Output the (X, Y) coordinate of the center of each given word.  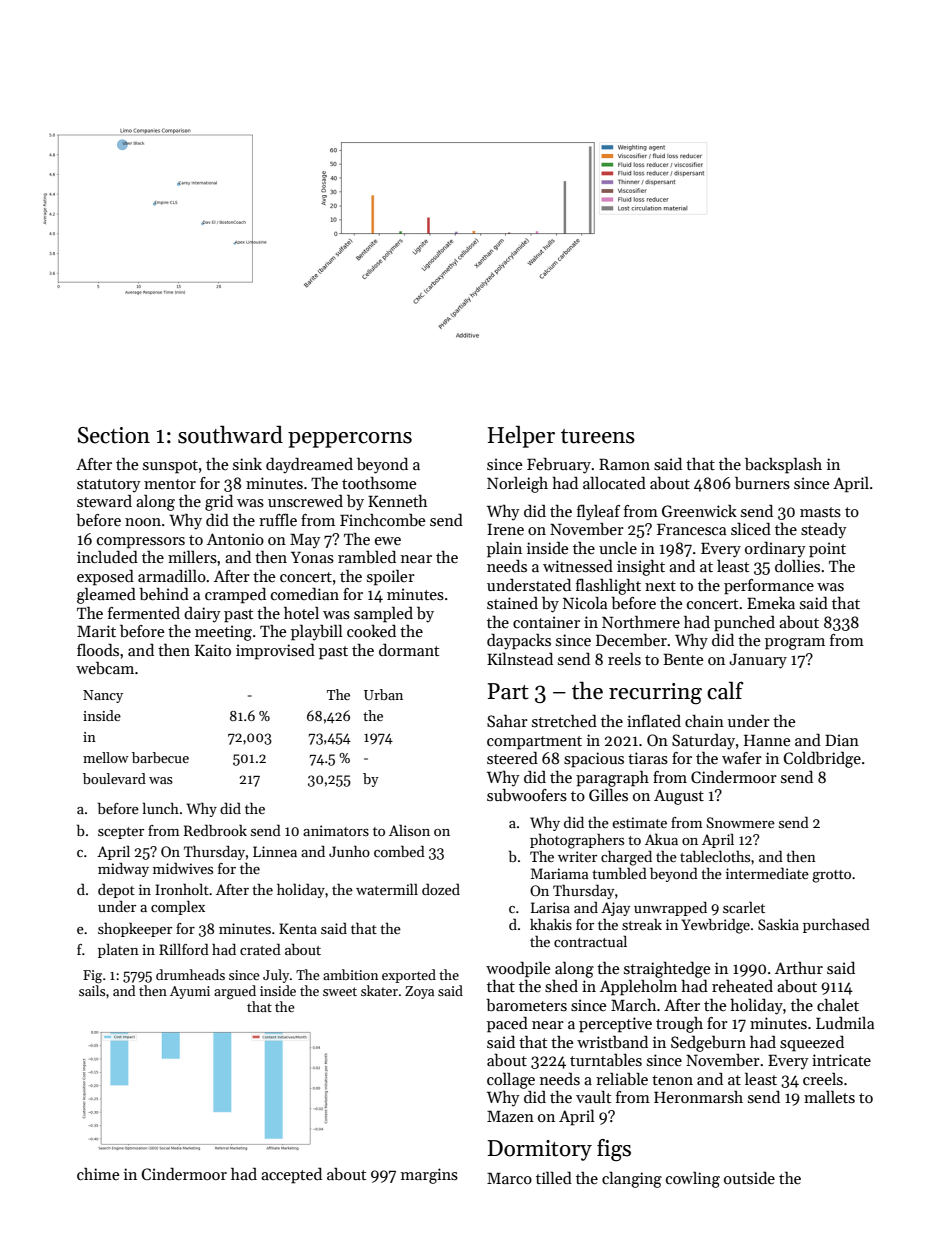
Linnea (275, 851)
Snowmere (741, 822)
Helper (521, 436)
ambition (350, 974)
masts (820, 512)
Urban (383, 694)
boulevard (114, 778)
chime (98, 1173)
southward (230, 434)
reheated (742, 985)
